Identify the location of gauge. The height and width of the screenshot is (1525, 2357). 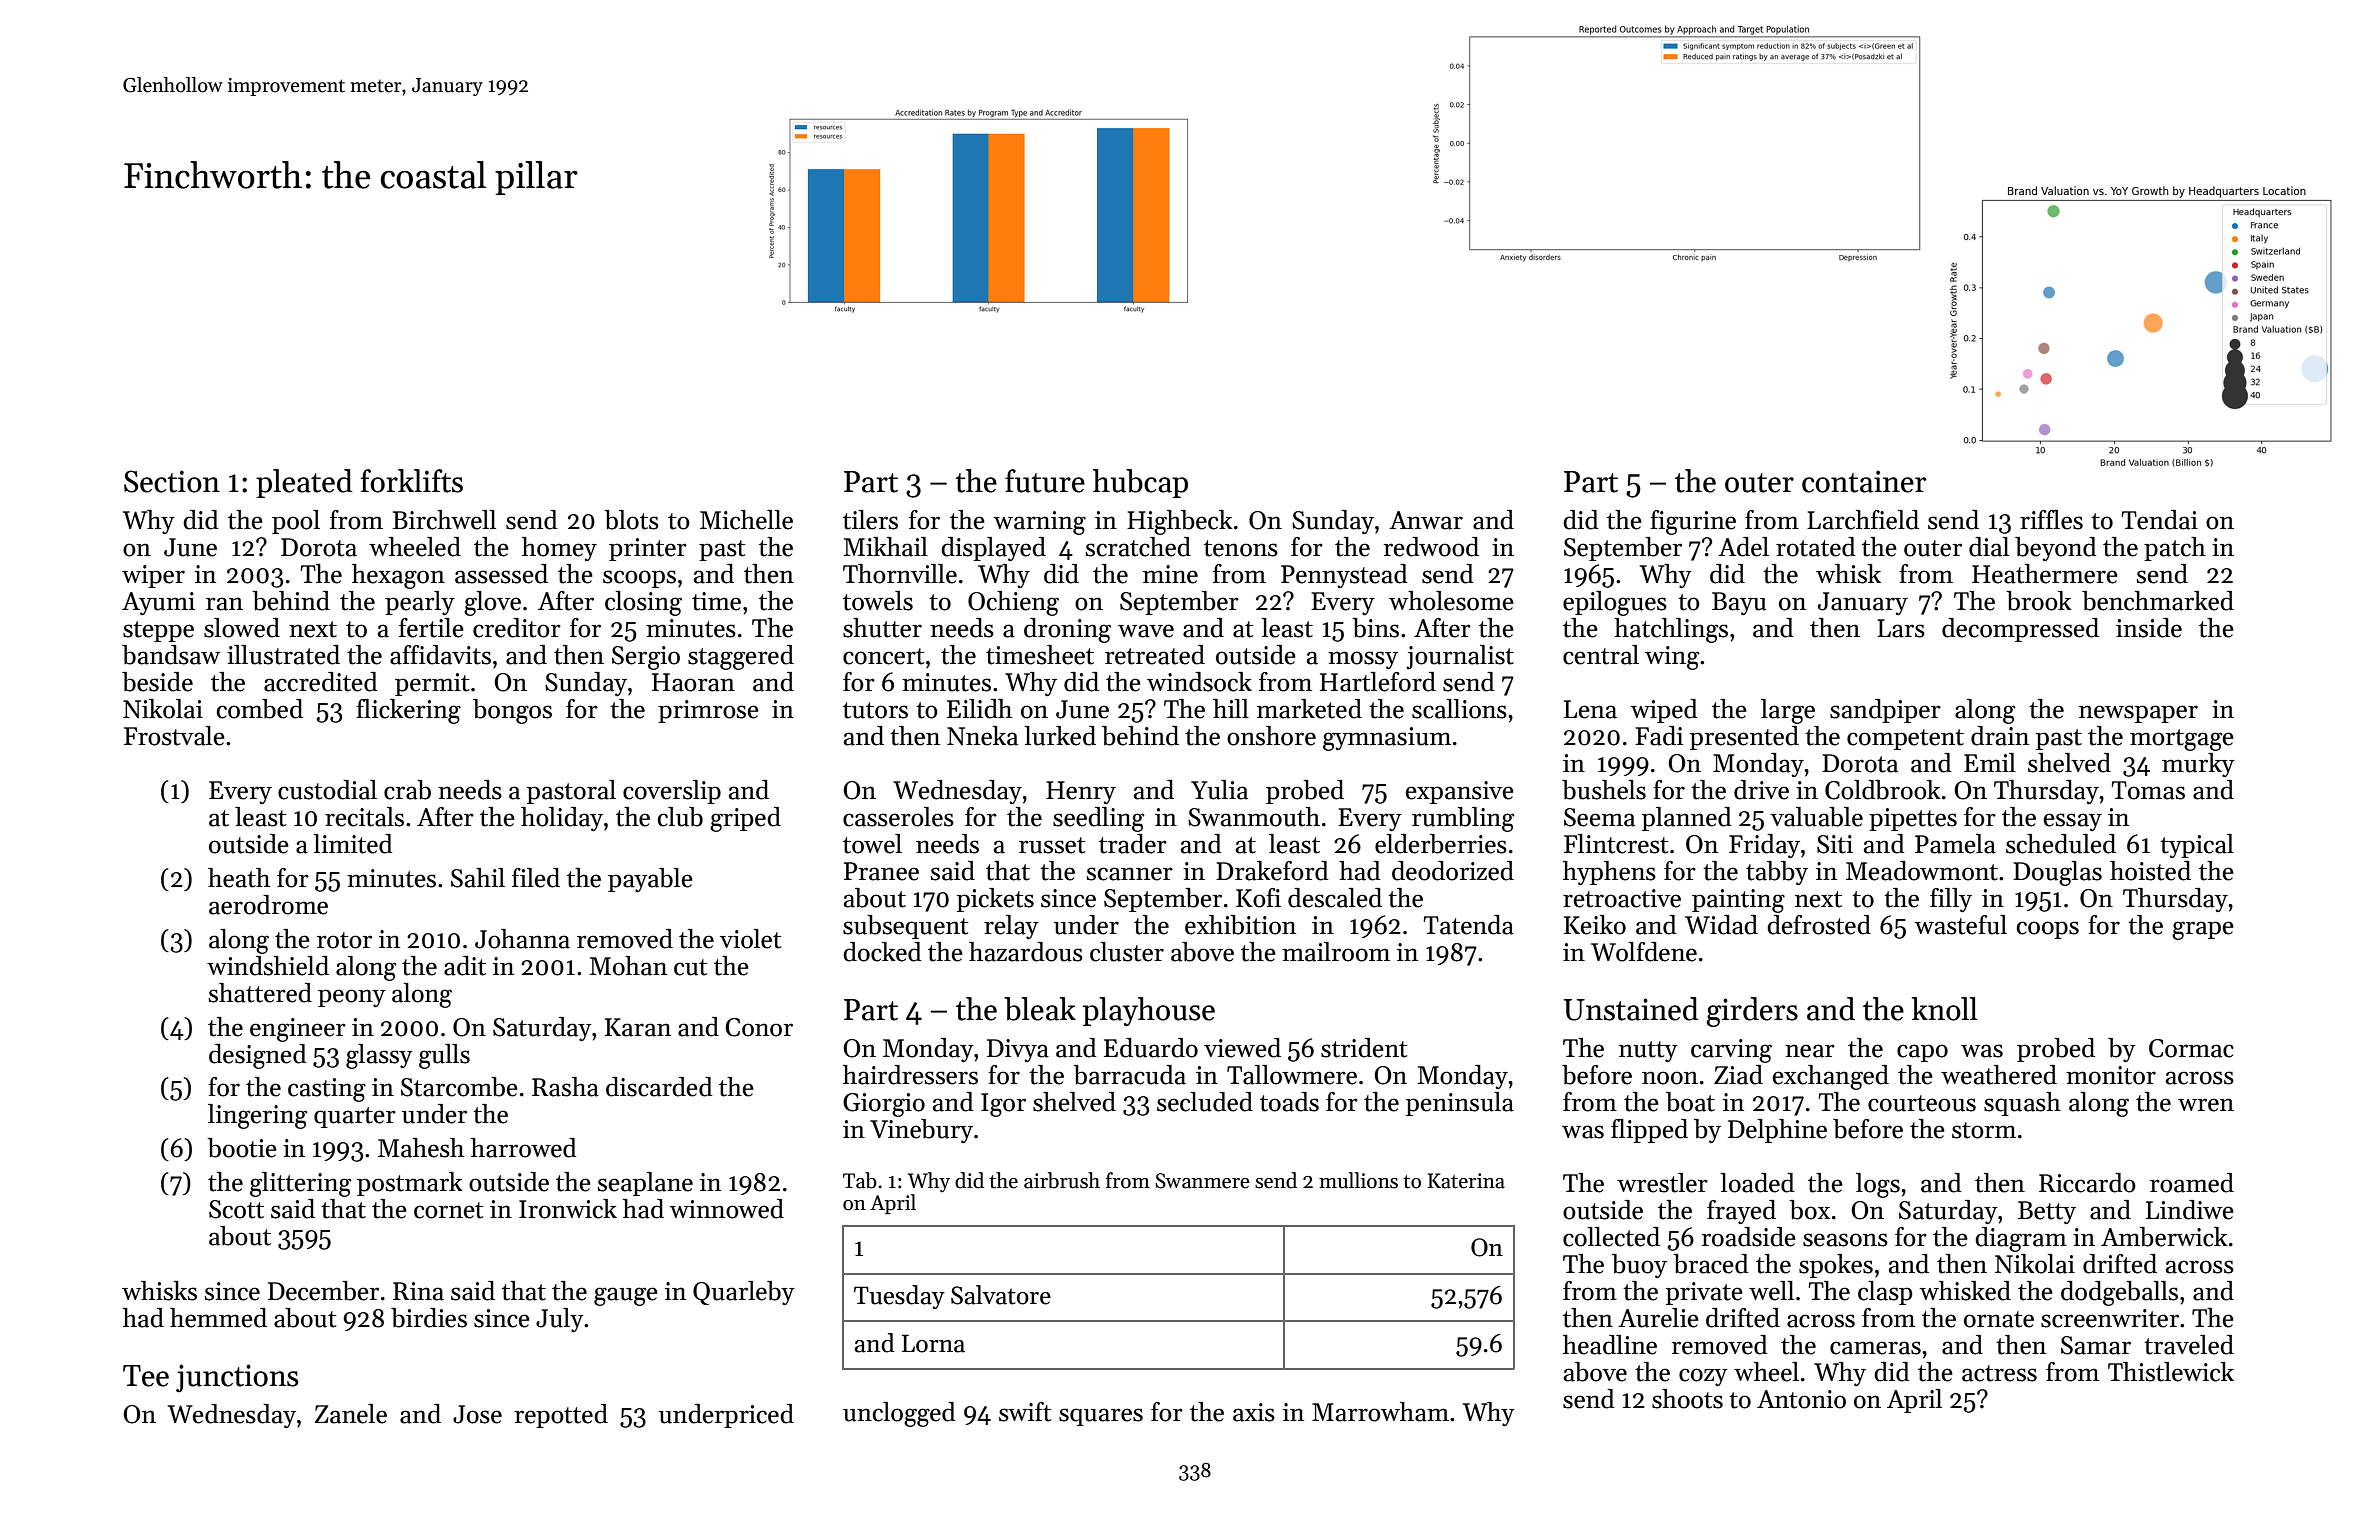
(626, 1296).
